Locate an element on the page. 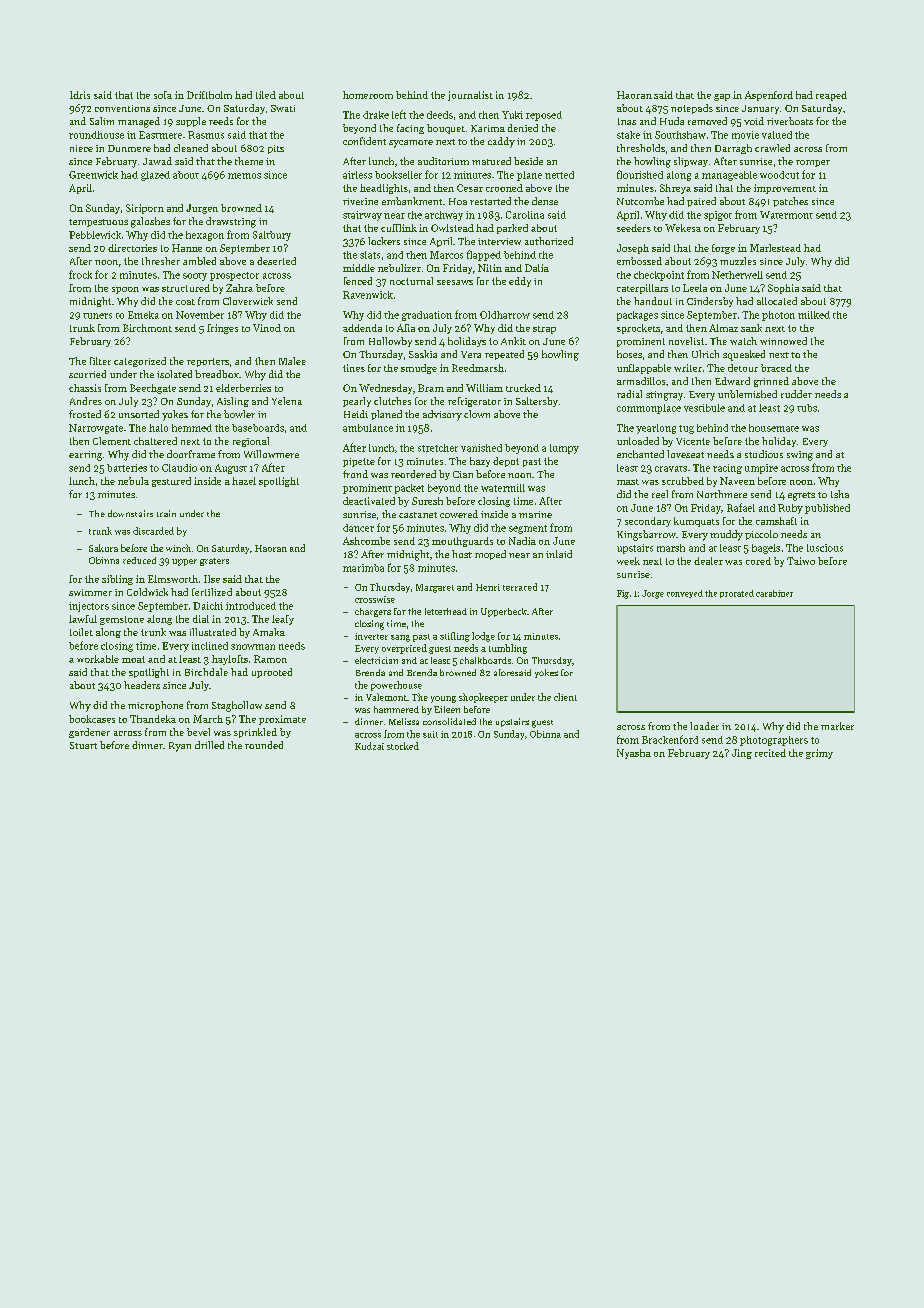 Image resolution: width=924 pixels, height=1308 pixels. rounded is located at coordinates (264, 745).
